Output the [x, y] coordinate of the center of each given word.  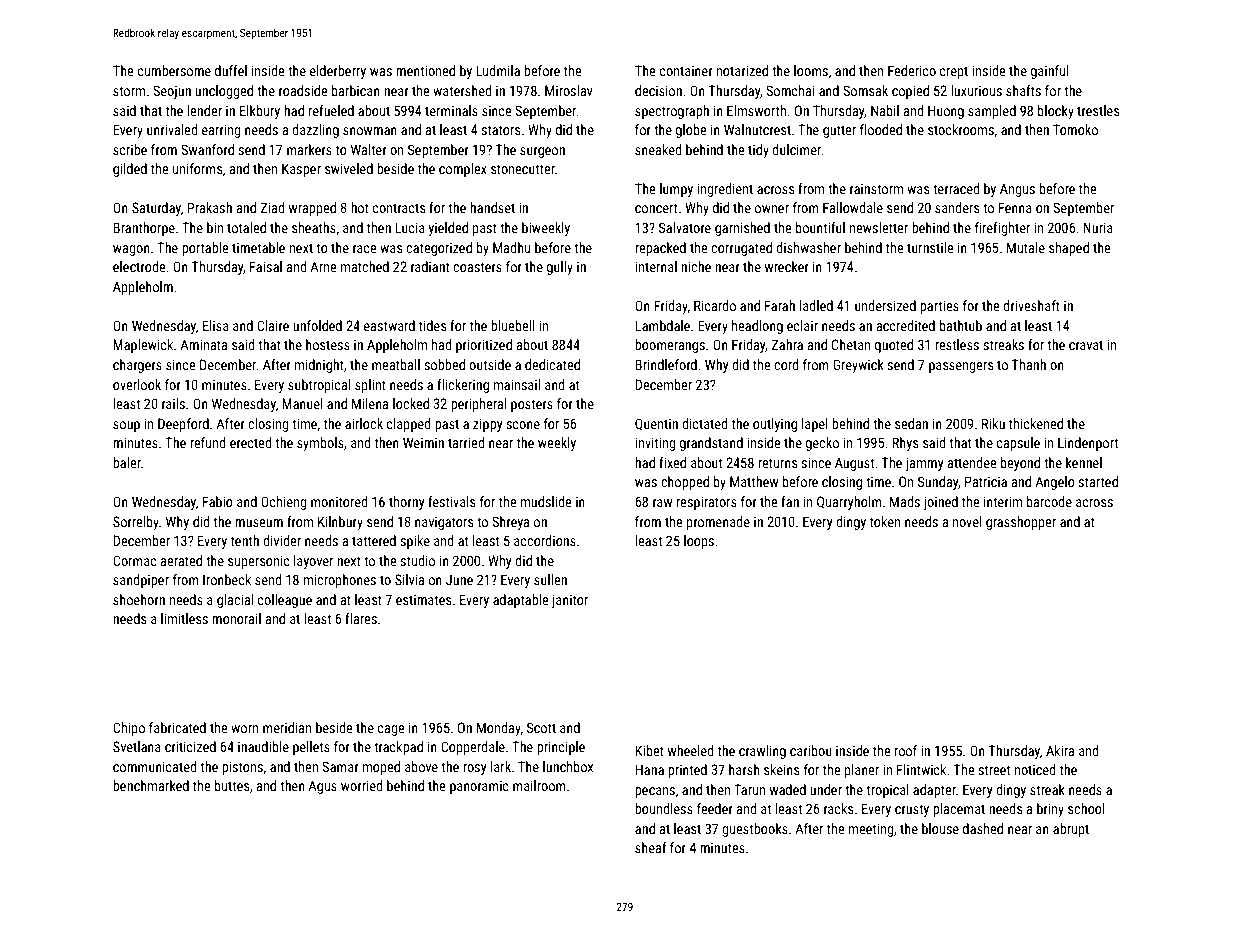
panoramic [479, 787]
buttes [232, 785]
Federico [912, 70]
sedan [911, 423]
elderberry [338, 72]
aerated [181, 560]
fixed [672, 462]
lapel [815, 425]
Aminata [203, 344]
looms [811, 70]
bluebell [513, 325]
